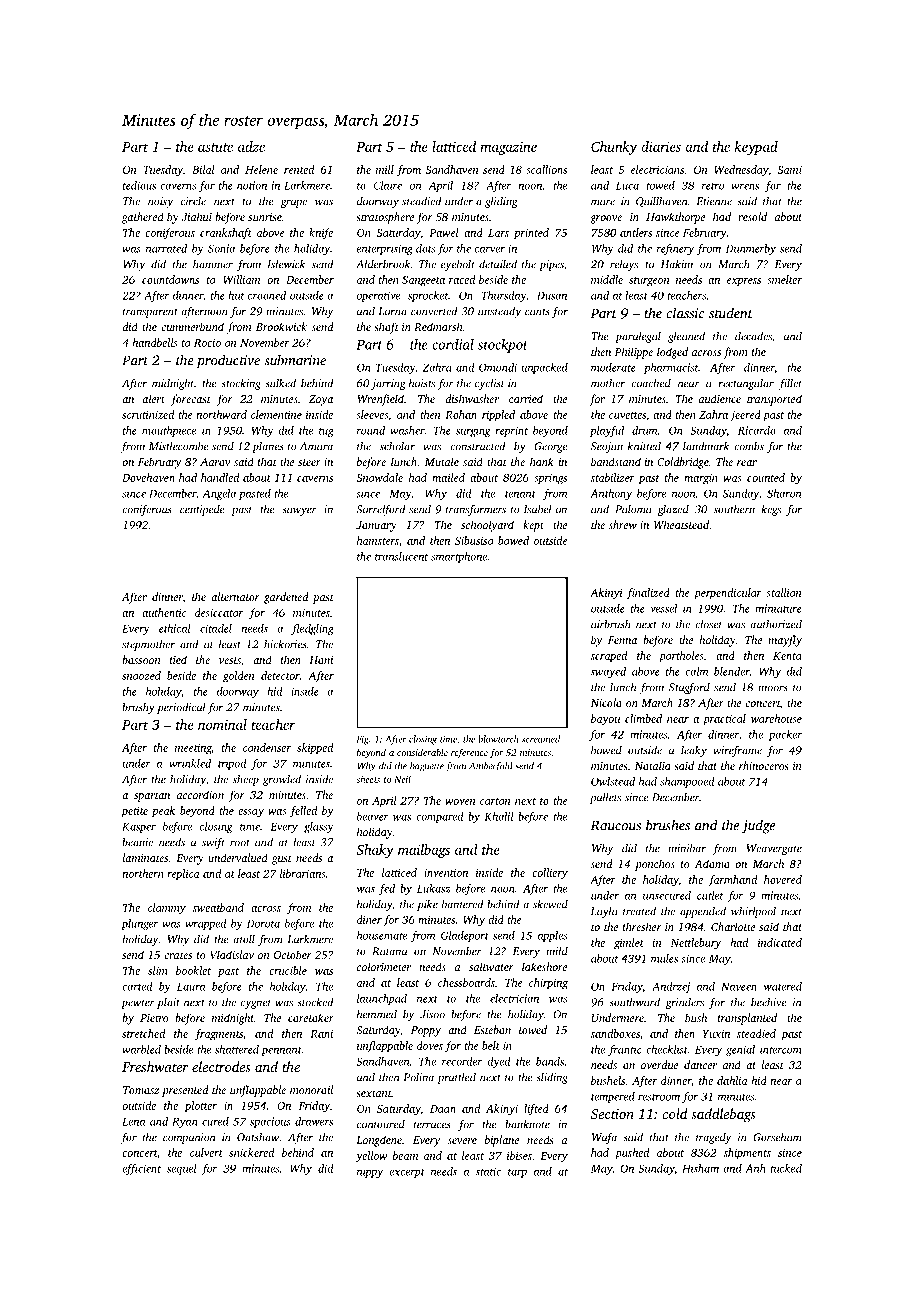 The image size is (924, 1308). I want to click on smartphone, so click(459, 557).
